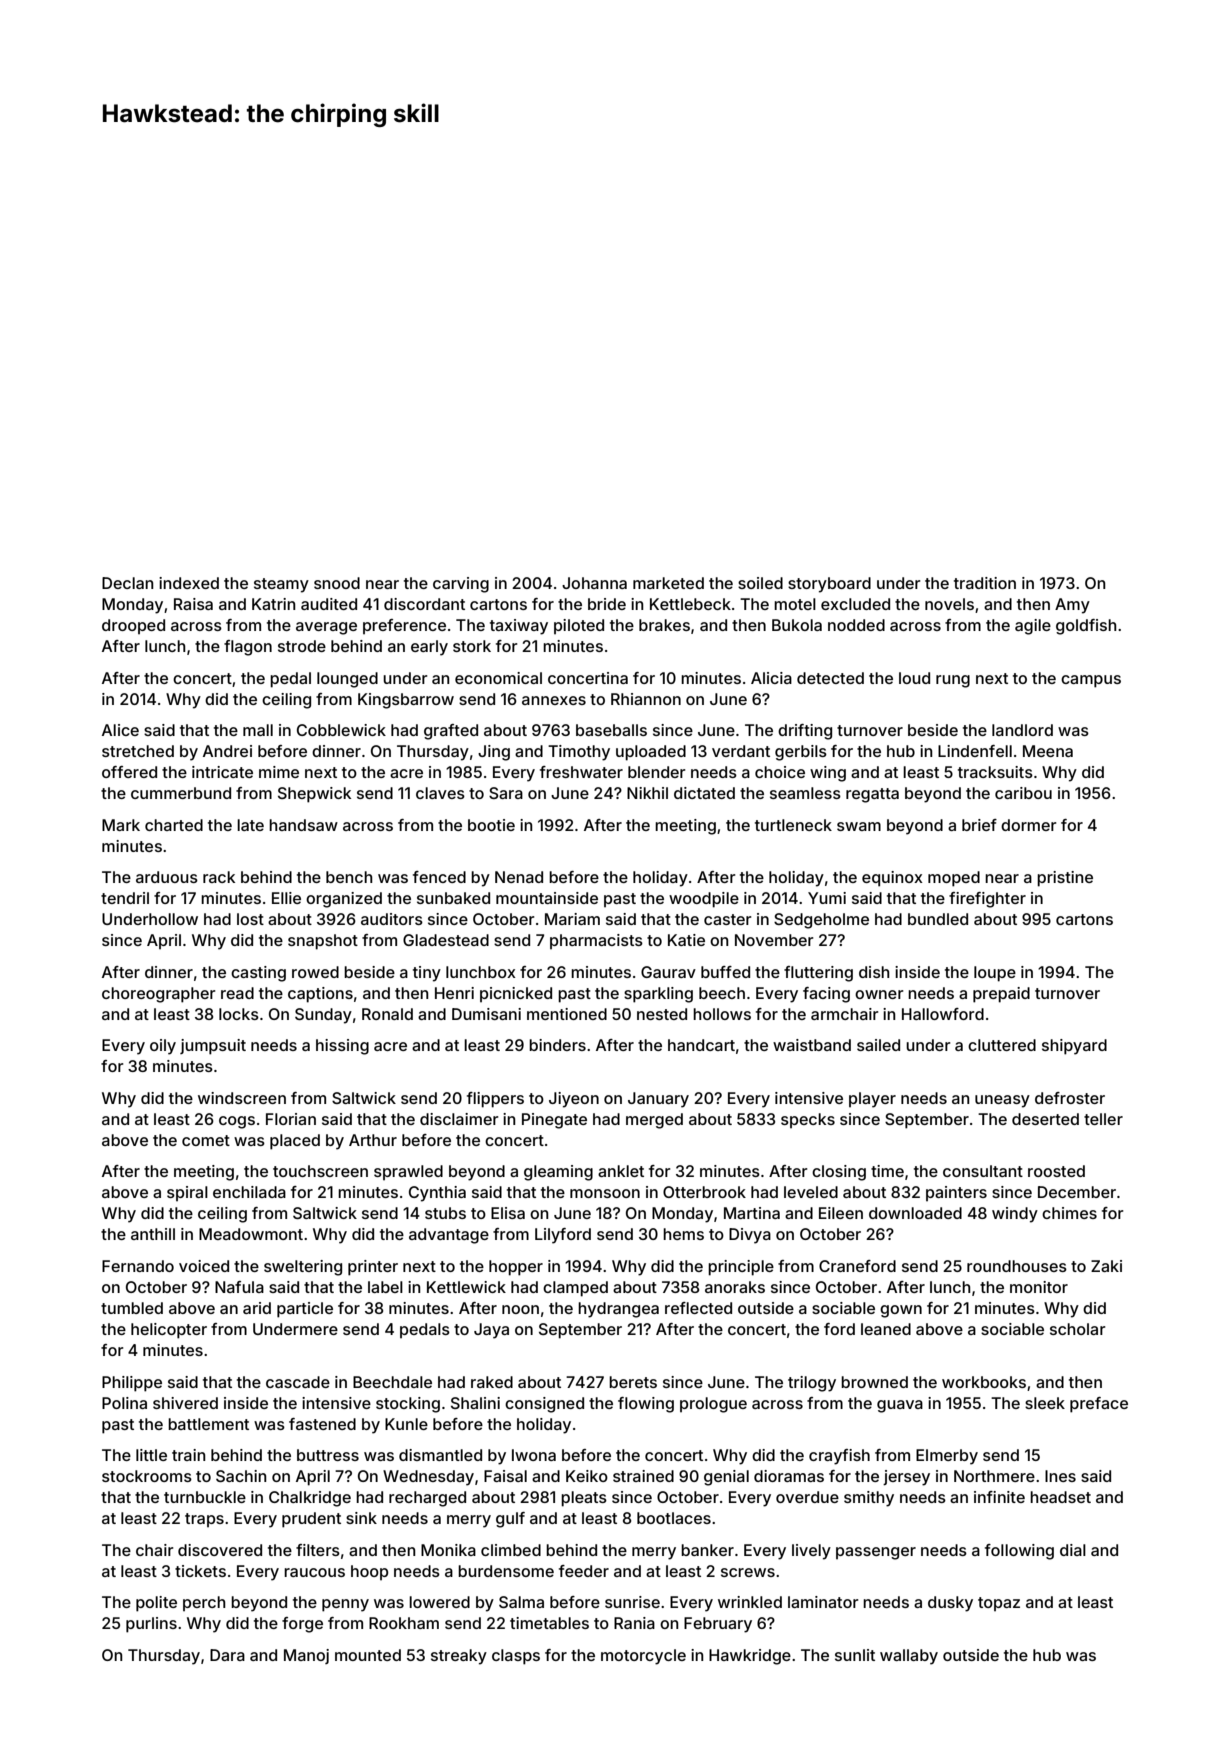 The width and height of the page is (1231, 1742). What do you see at coordinates (151, 1625) in the page?
I see `purlins` at bounding box center [151, 1625].
